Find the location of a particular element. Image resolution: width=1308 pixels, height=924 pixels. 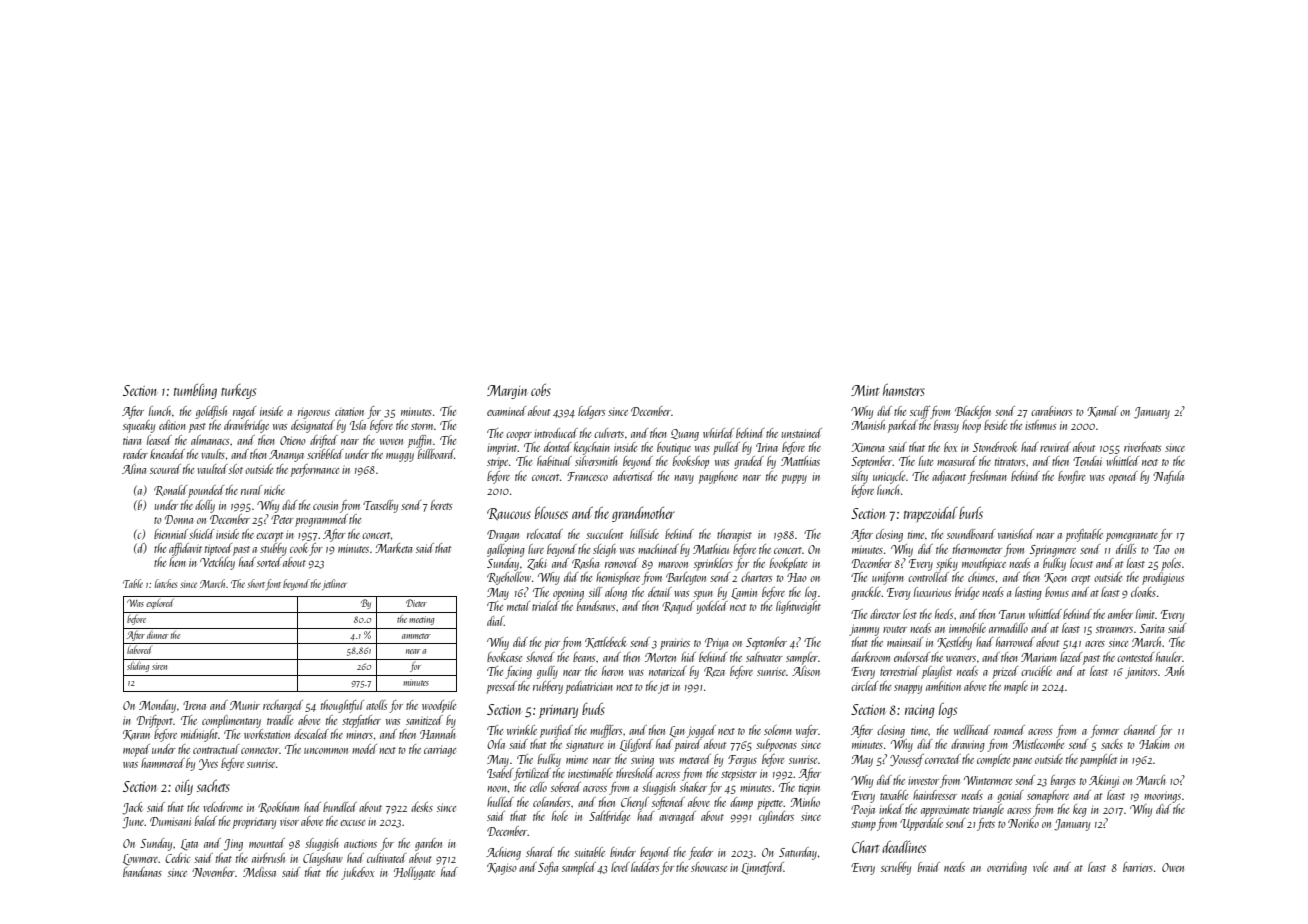

complimentary is located at coordinates (231, 721).
